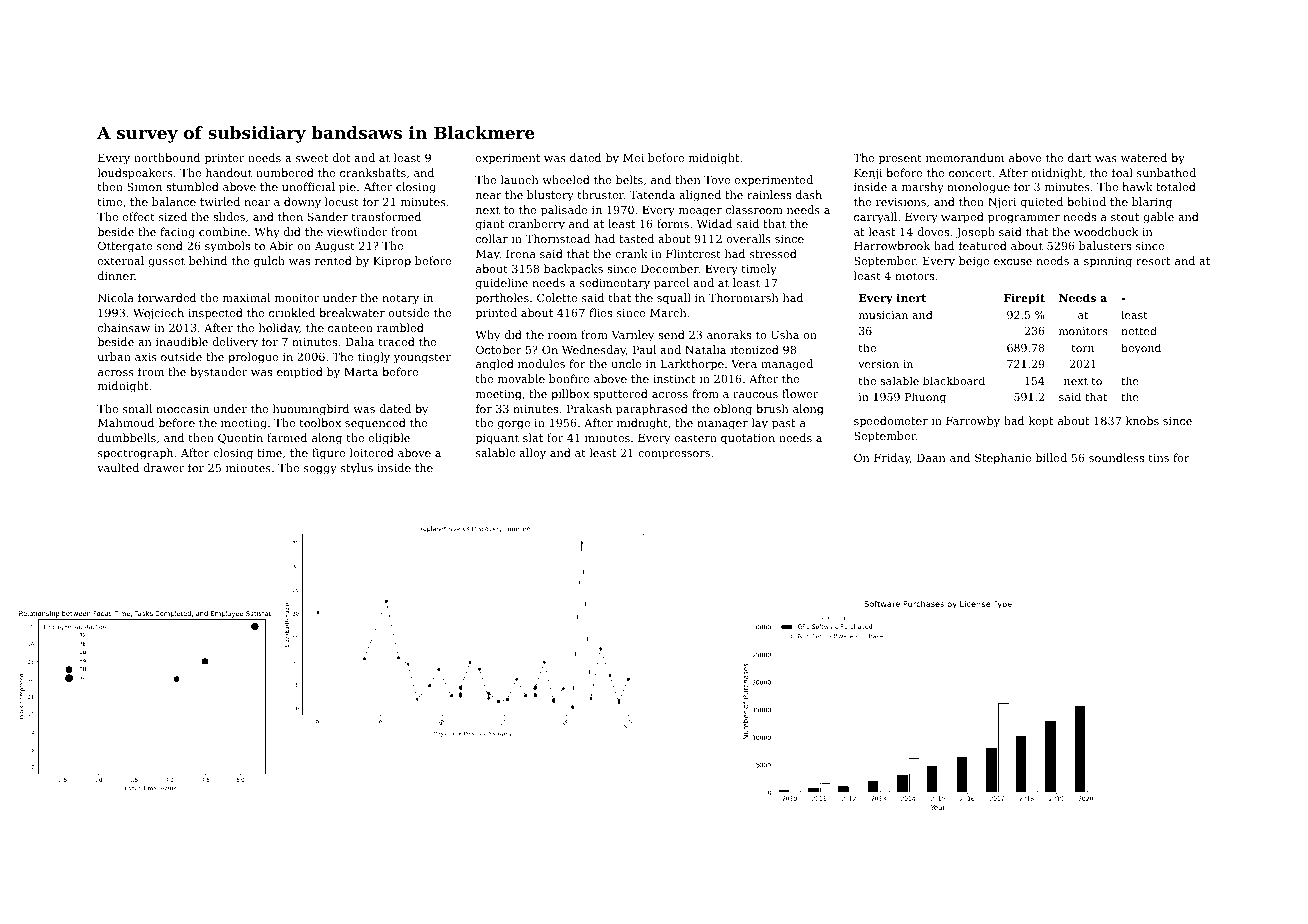  What do you see at coordinates (514, 425) in the screenshot?
I see `gorge` at bounding box center [514, 425].
